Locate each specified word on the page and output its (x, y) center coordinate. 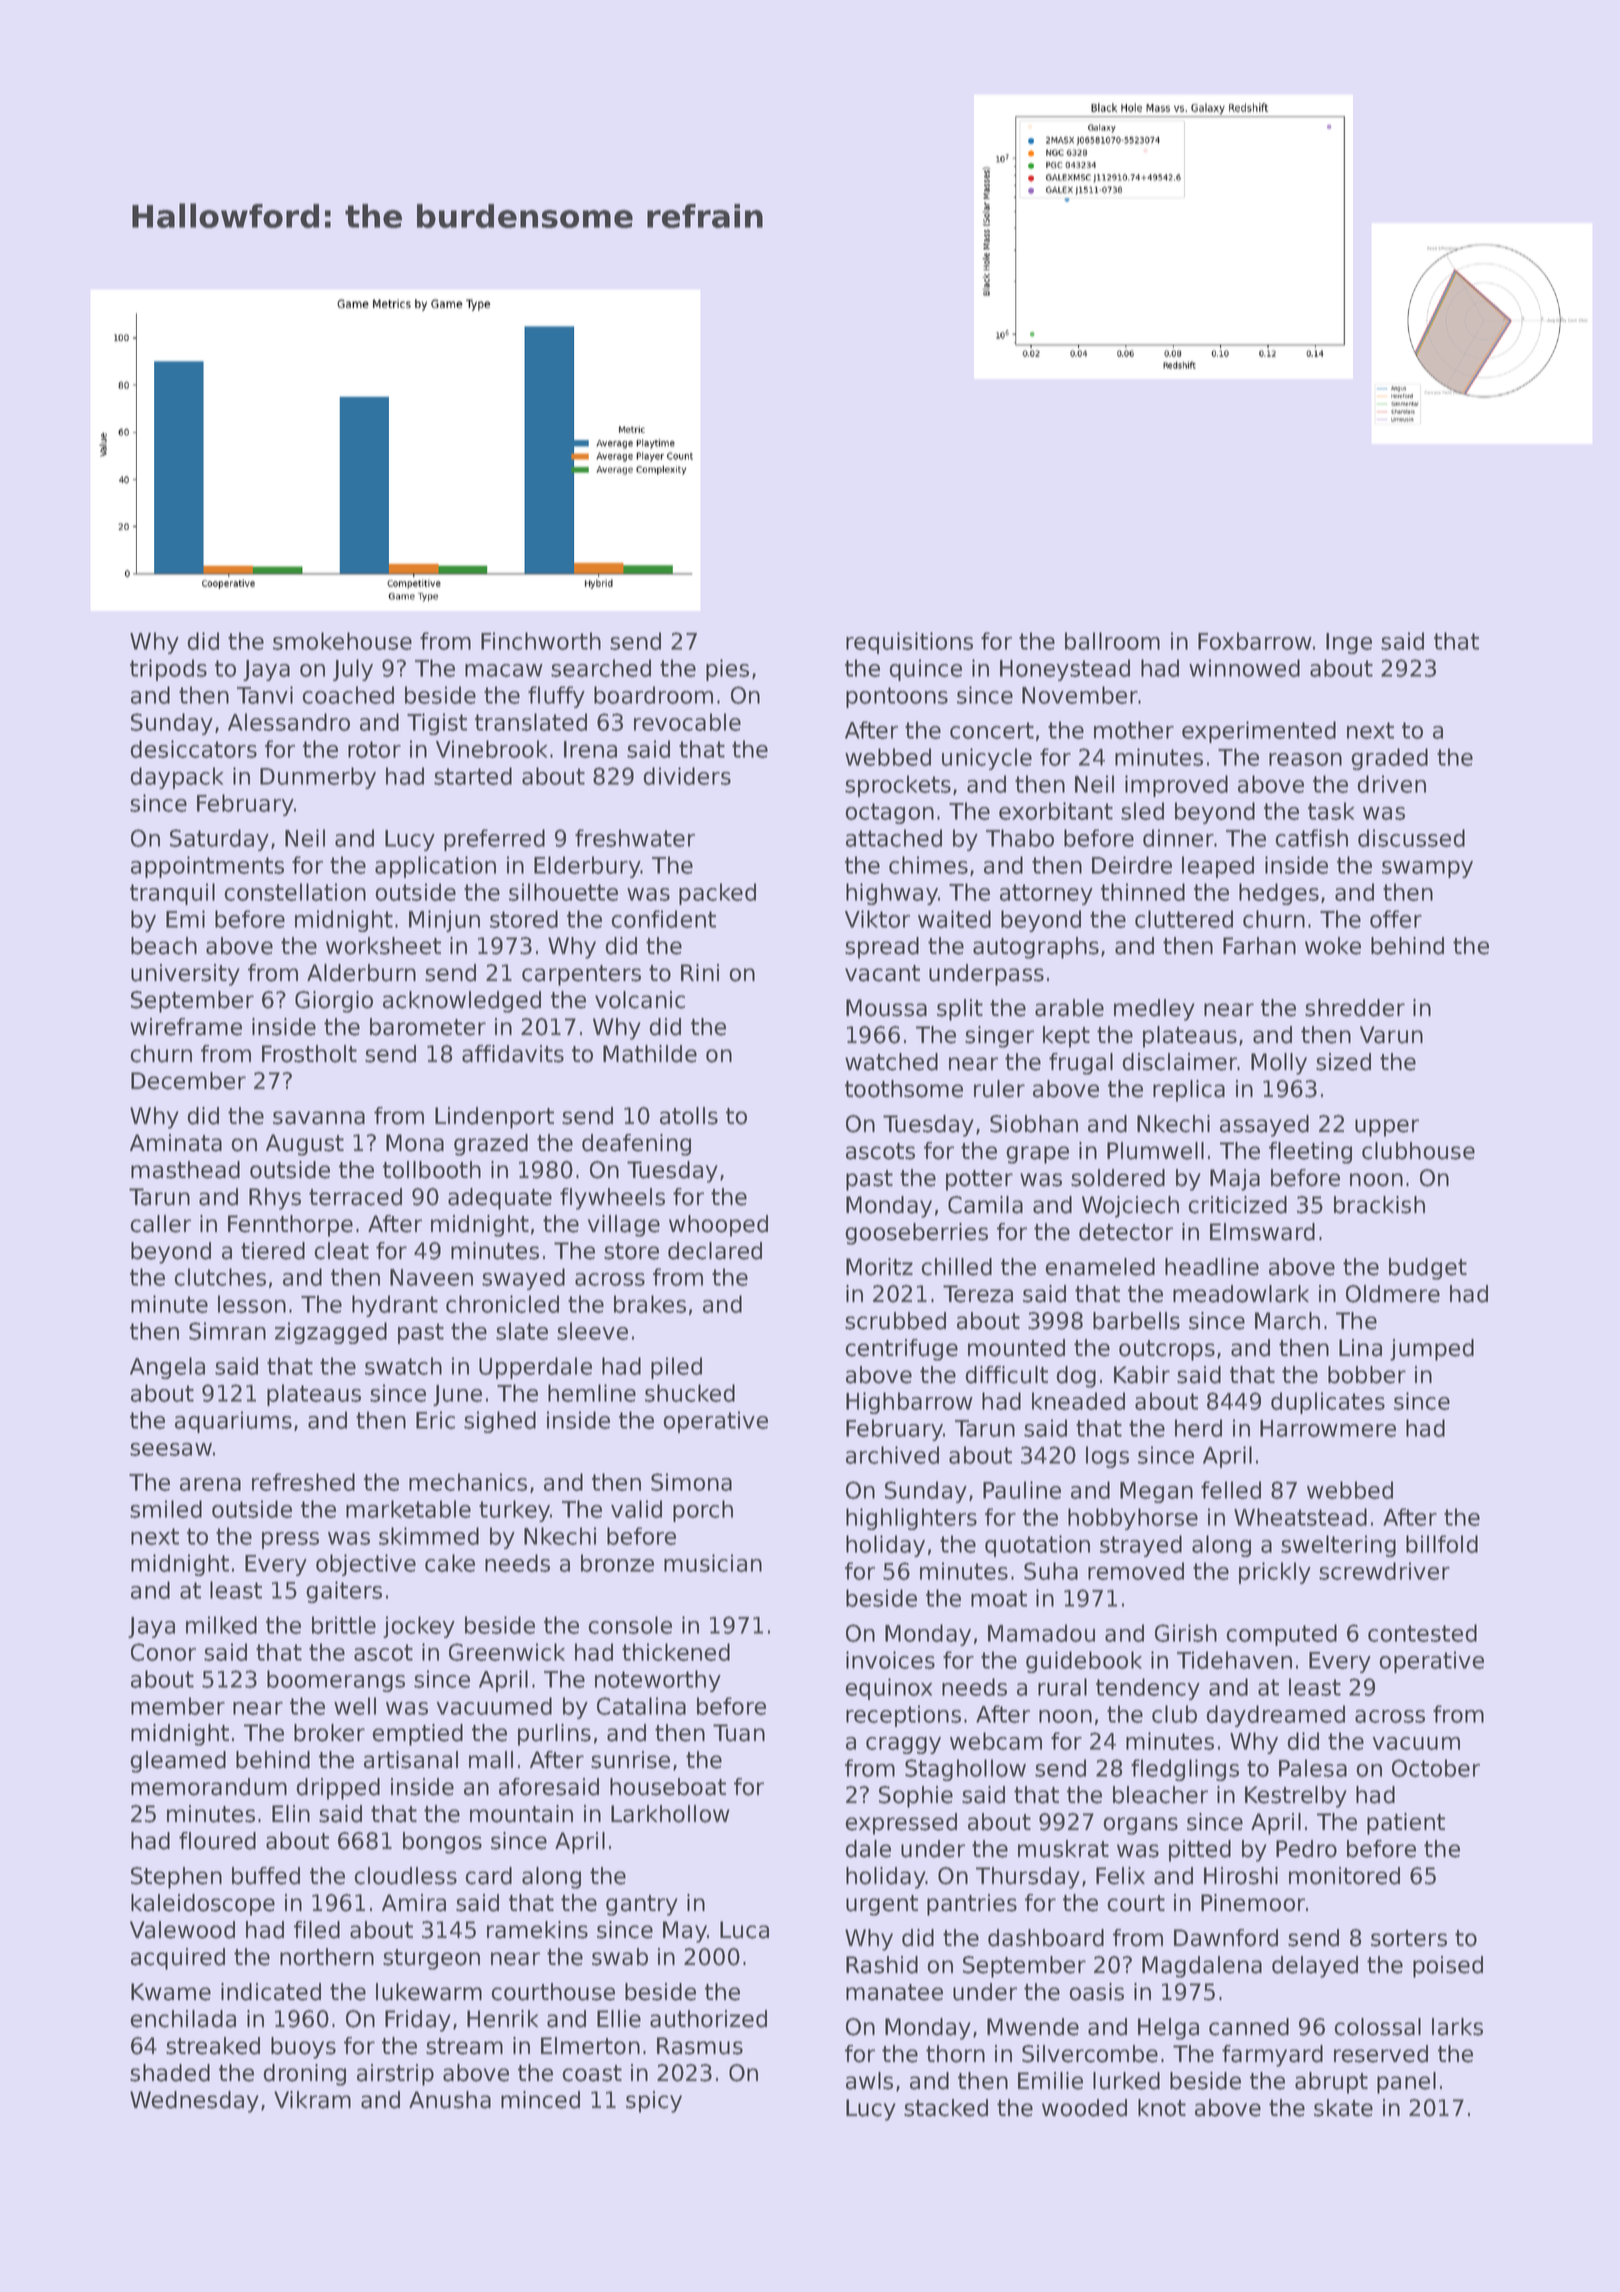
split (960, 1010)
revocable (687, 722)
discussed (1411, 838)
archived (892, 1455)
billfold (1442, 1544)
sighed (500, 1422)
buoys (303, 2048)
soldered (1118, 1178)
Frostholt (309, 1054)
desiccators (193, 749)
